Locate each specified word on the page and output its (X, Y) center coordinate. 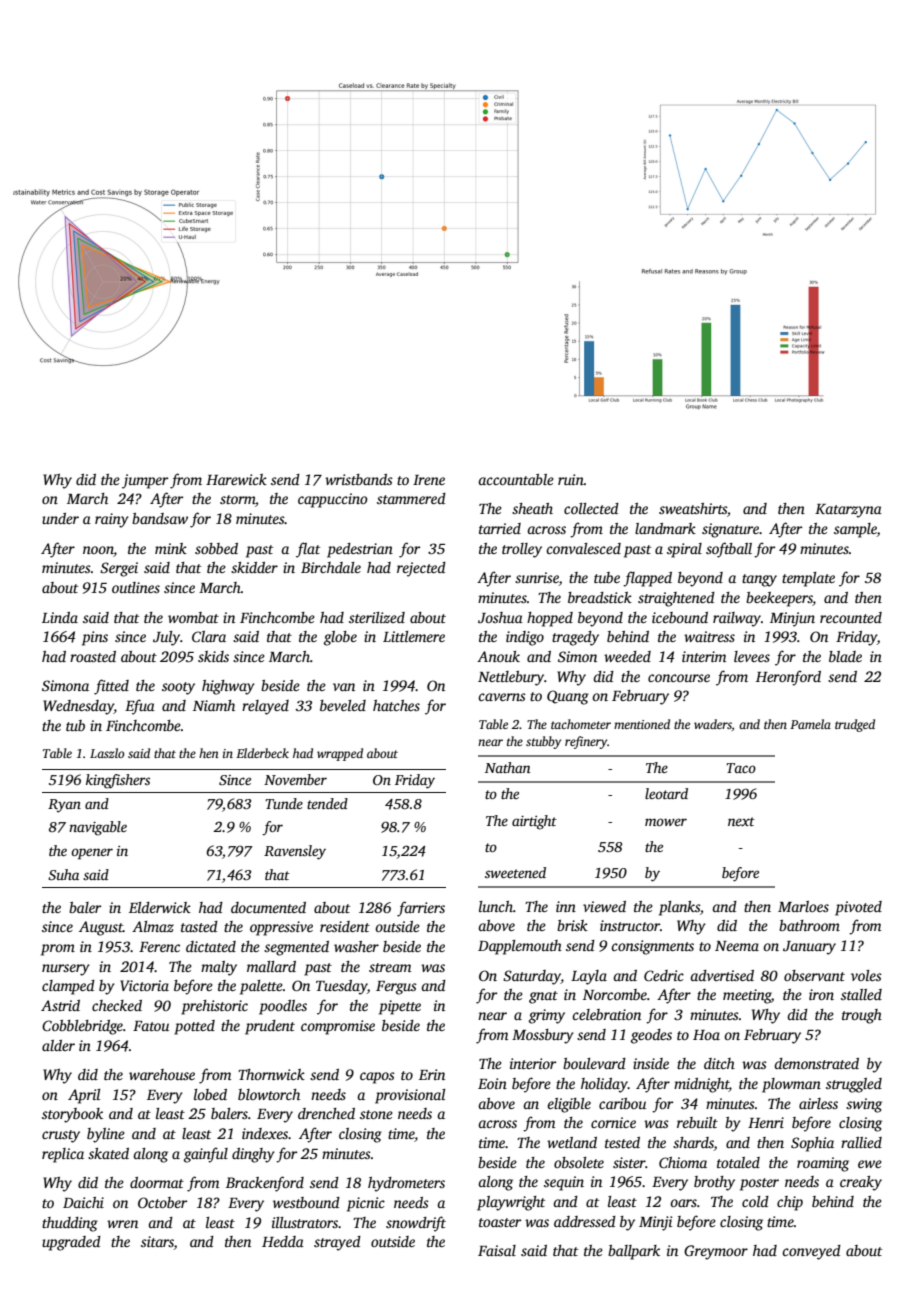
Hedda (283, 1241)
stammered (411, 498)
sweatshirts (693, 508)
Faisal (497, 1250)
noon (98, 550)
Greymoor (716, 1252)
